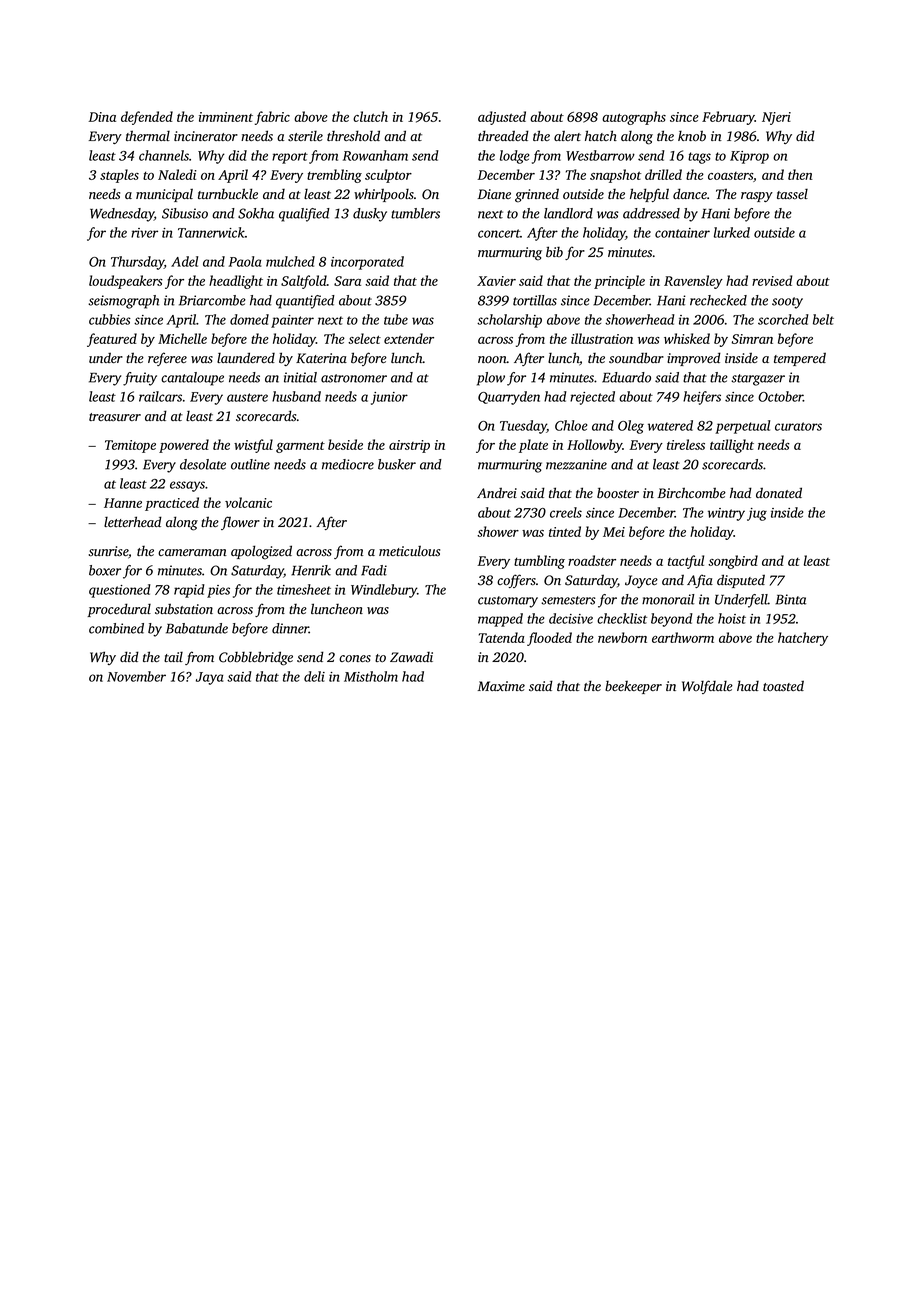 Image resolution: width=924 pixels, height=1308 pixels. I want to click on sooty, so click(787, 303).
